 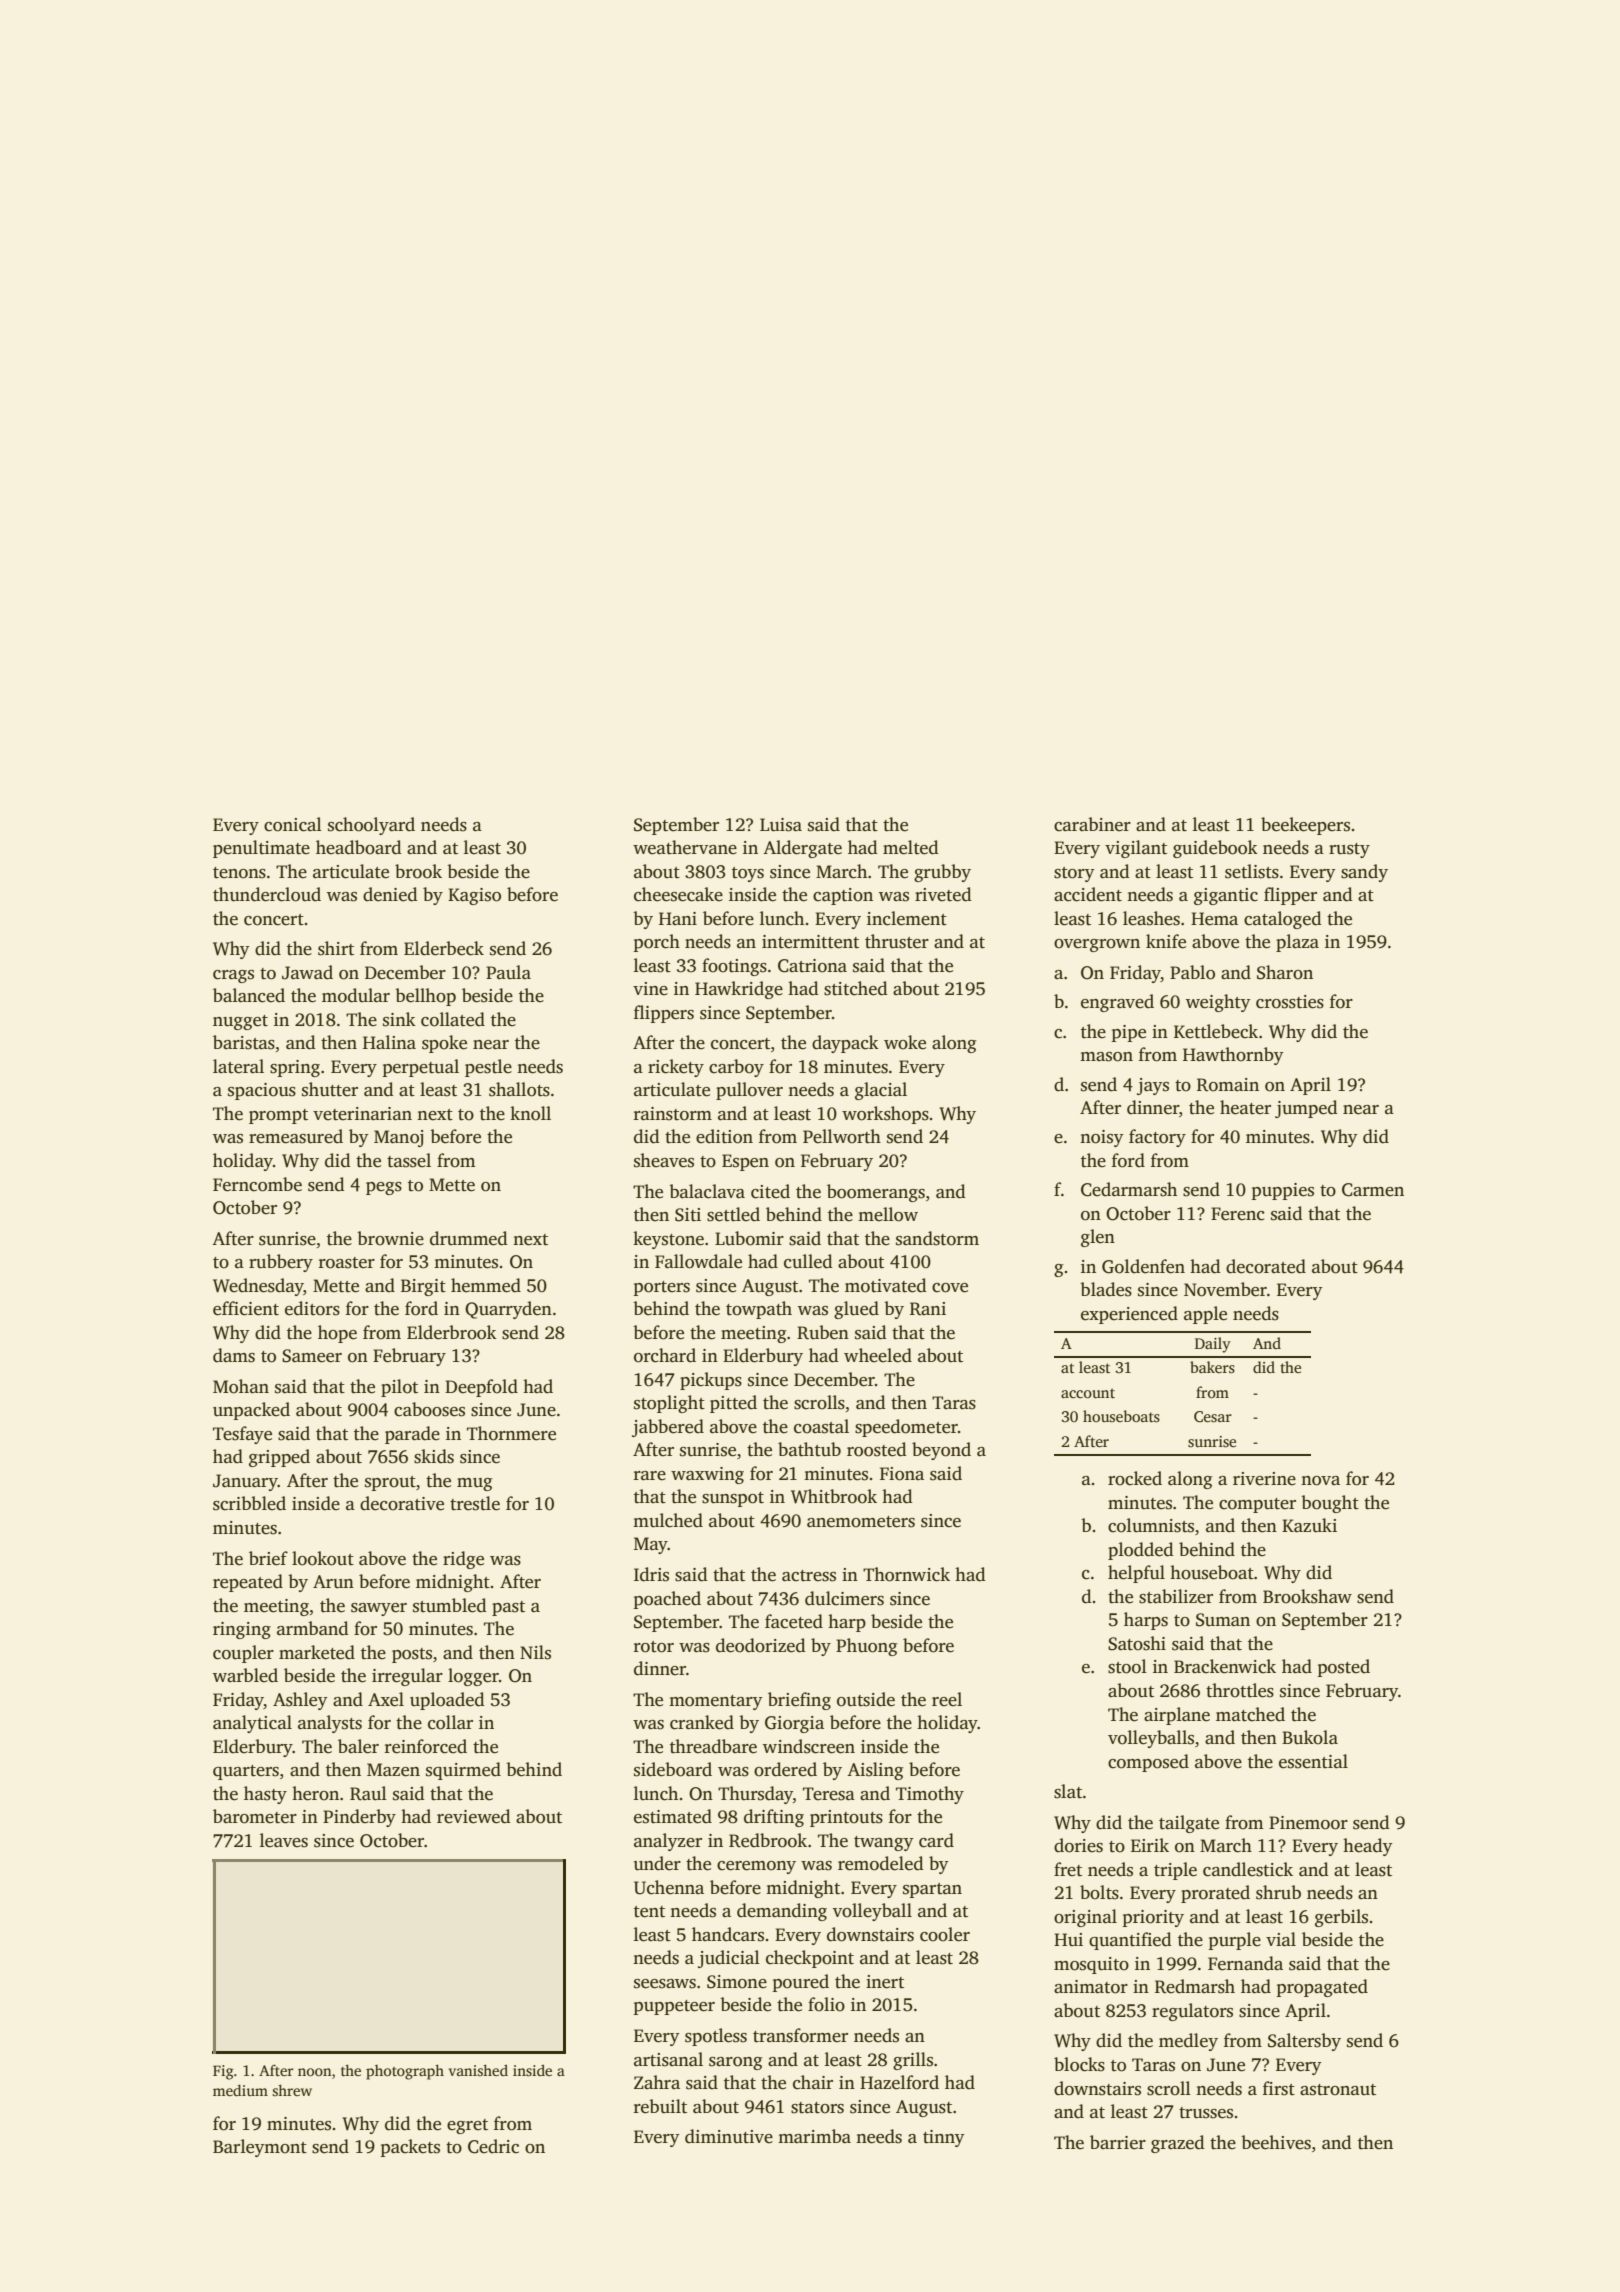 I want to click on efficient, so click(x=246, y=1308).
